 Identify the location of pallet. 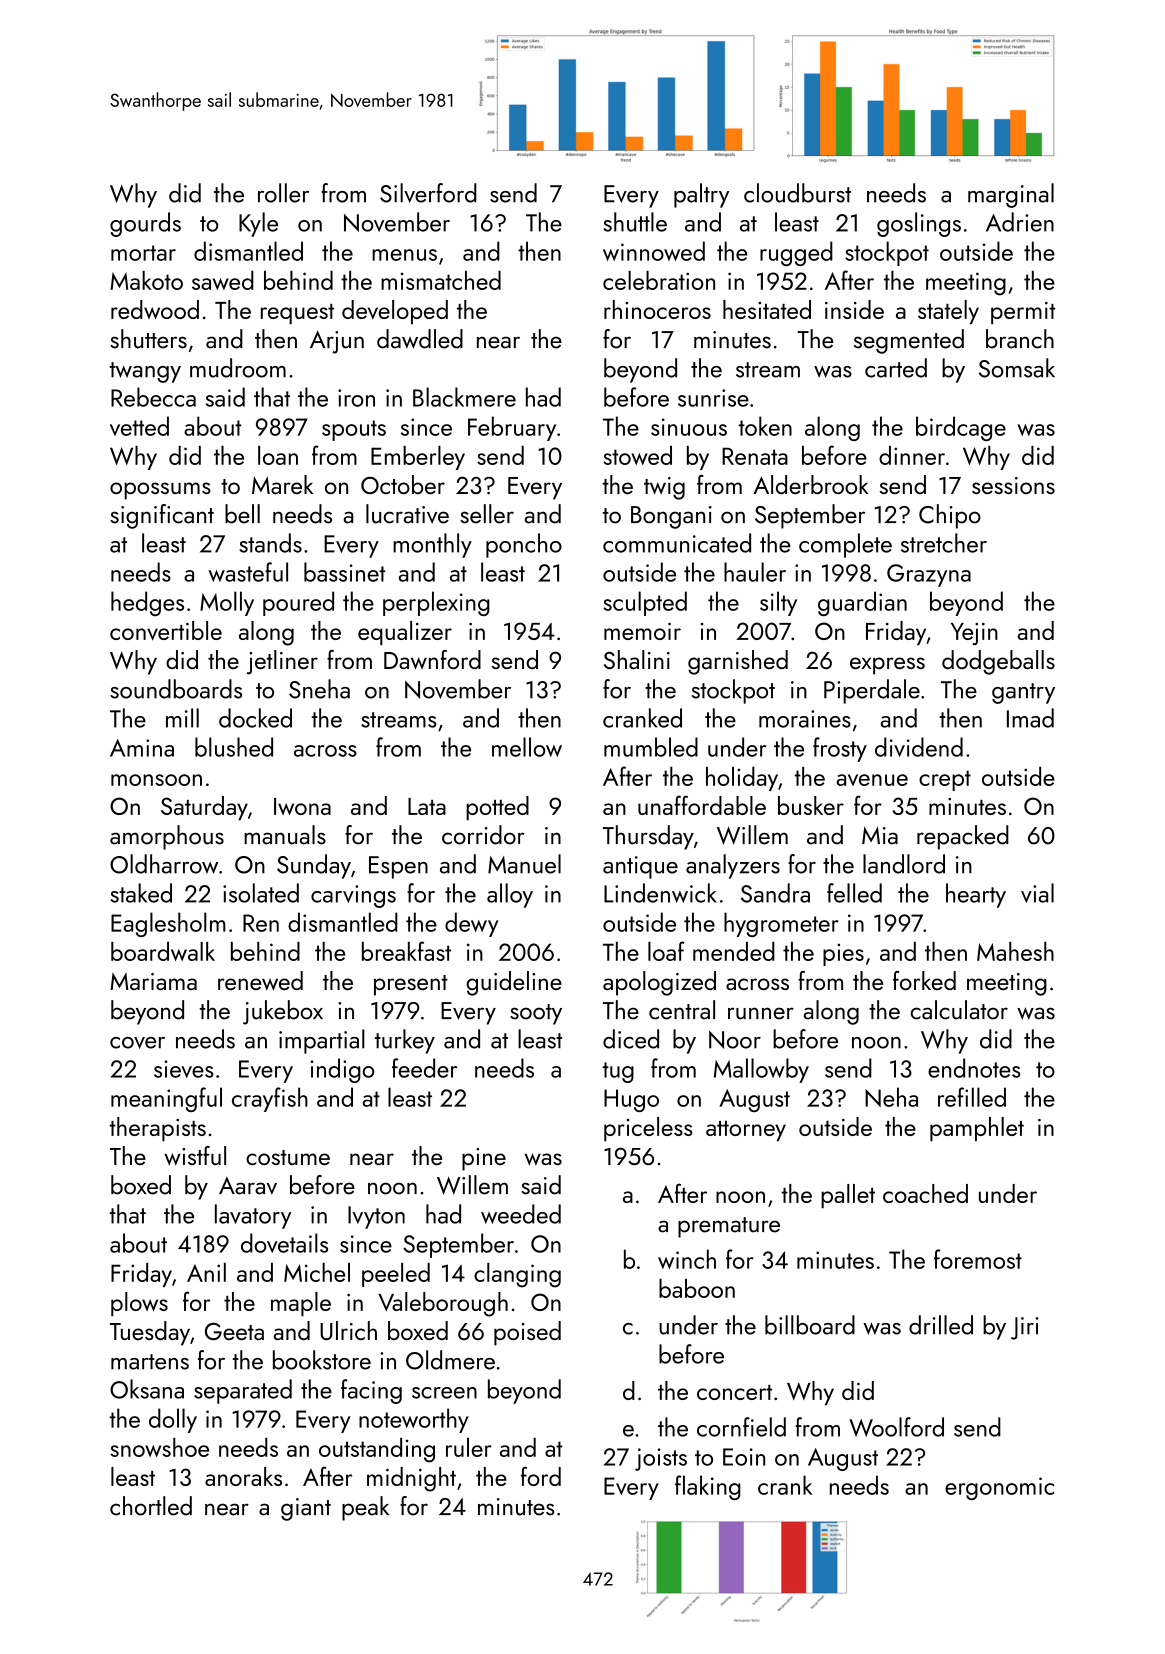
(848, 1196).
